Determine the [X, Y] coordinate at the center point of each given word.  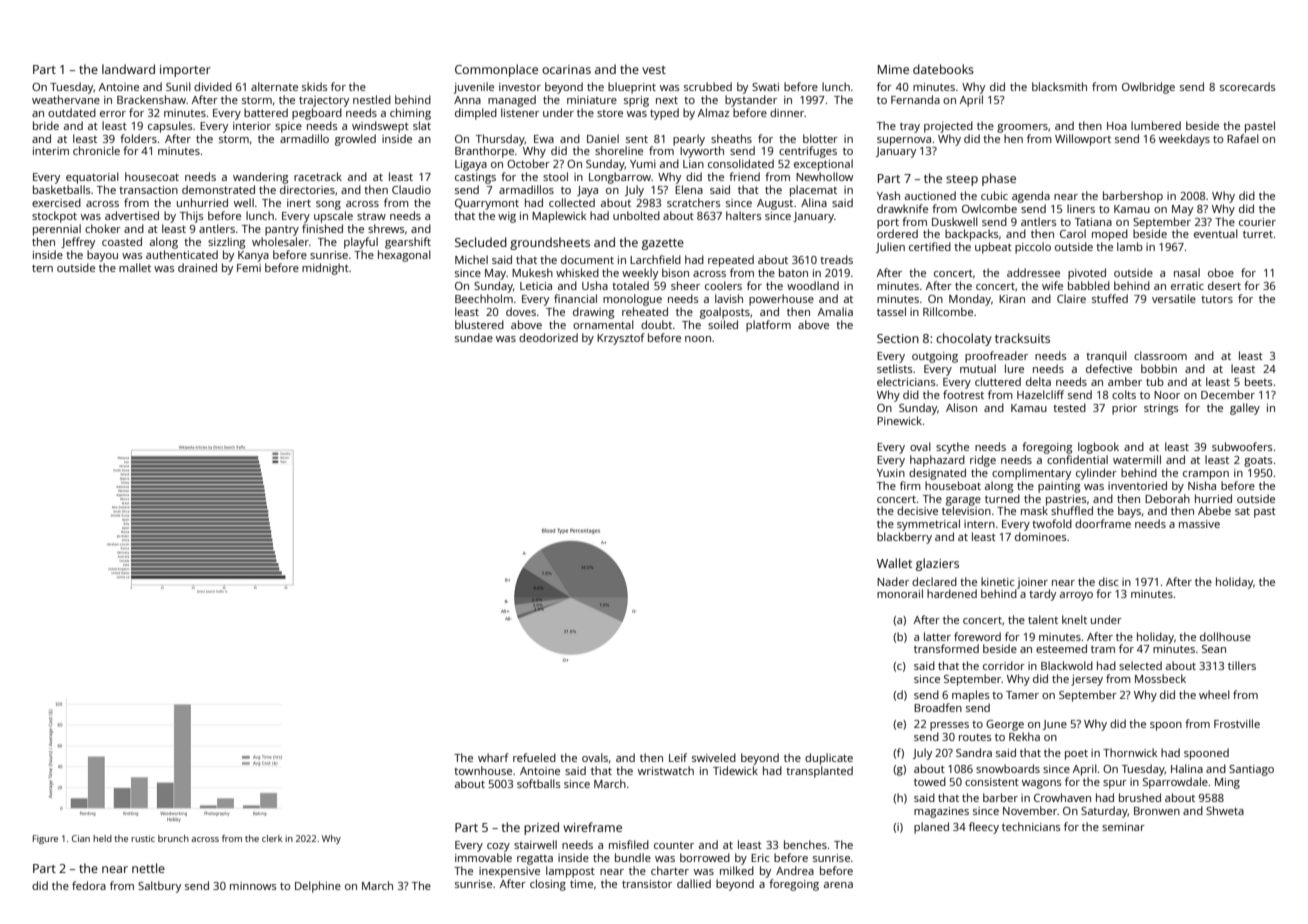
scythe [952, 448]
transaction [148, 190]
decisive [917, 510]
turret [1258, 234]
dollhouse [1225, 636]
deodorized [548, 337]
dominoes [1040, 536]
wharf [493, 757]
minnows [253, 886]
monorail [900, 593]
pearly [689, 140]
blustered [479, 324]
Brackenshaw [151, 99]
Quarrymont [487, 204]
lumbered [1156, 125]
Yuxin [891, 473]
